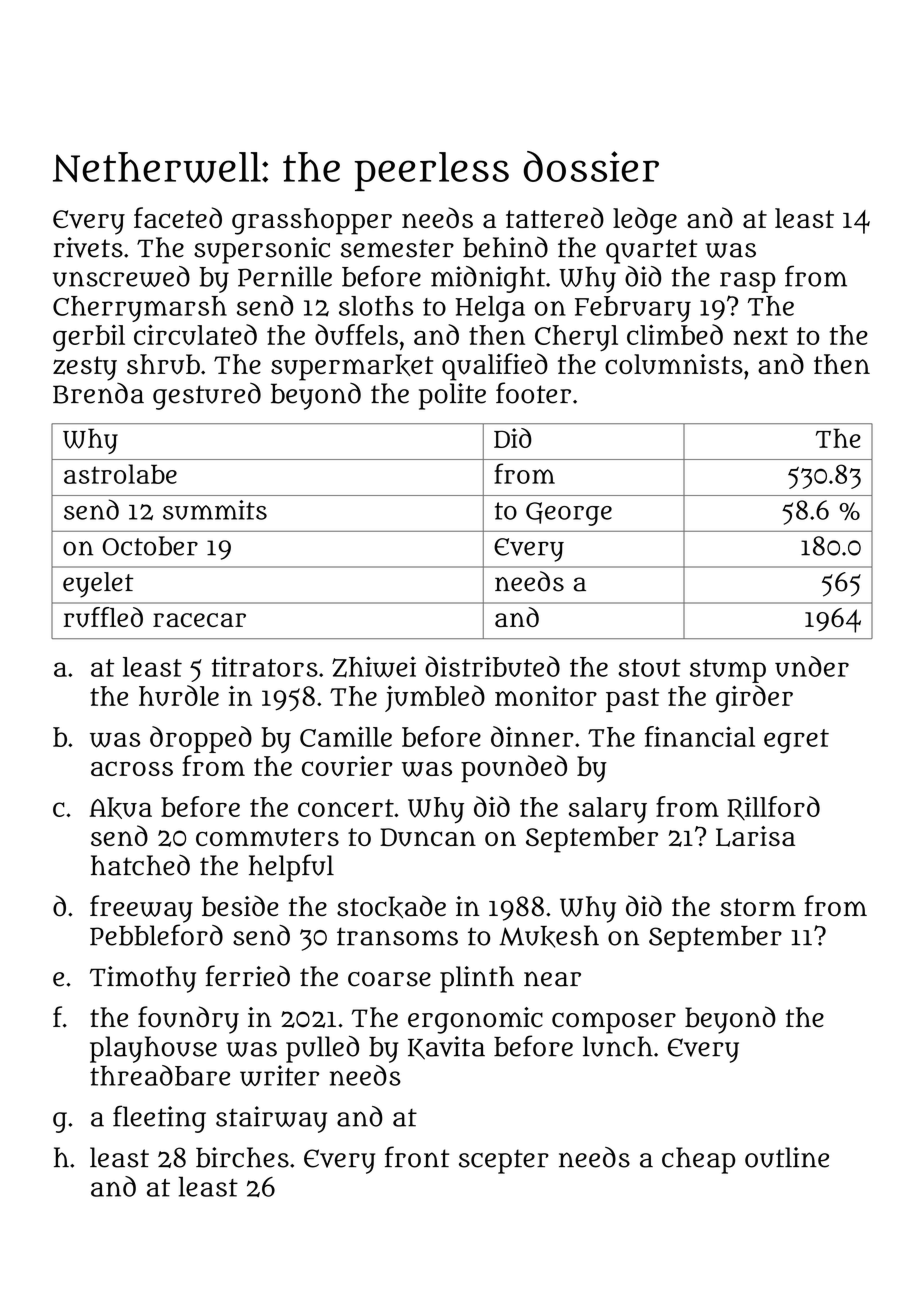  I want to click on astrolabe, so click(120, 474).
